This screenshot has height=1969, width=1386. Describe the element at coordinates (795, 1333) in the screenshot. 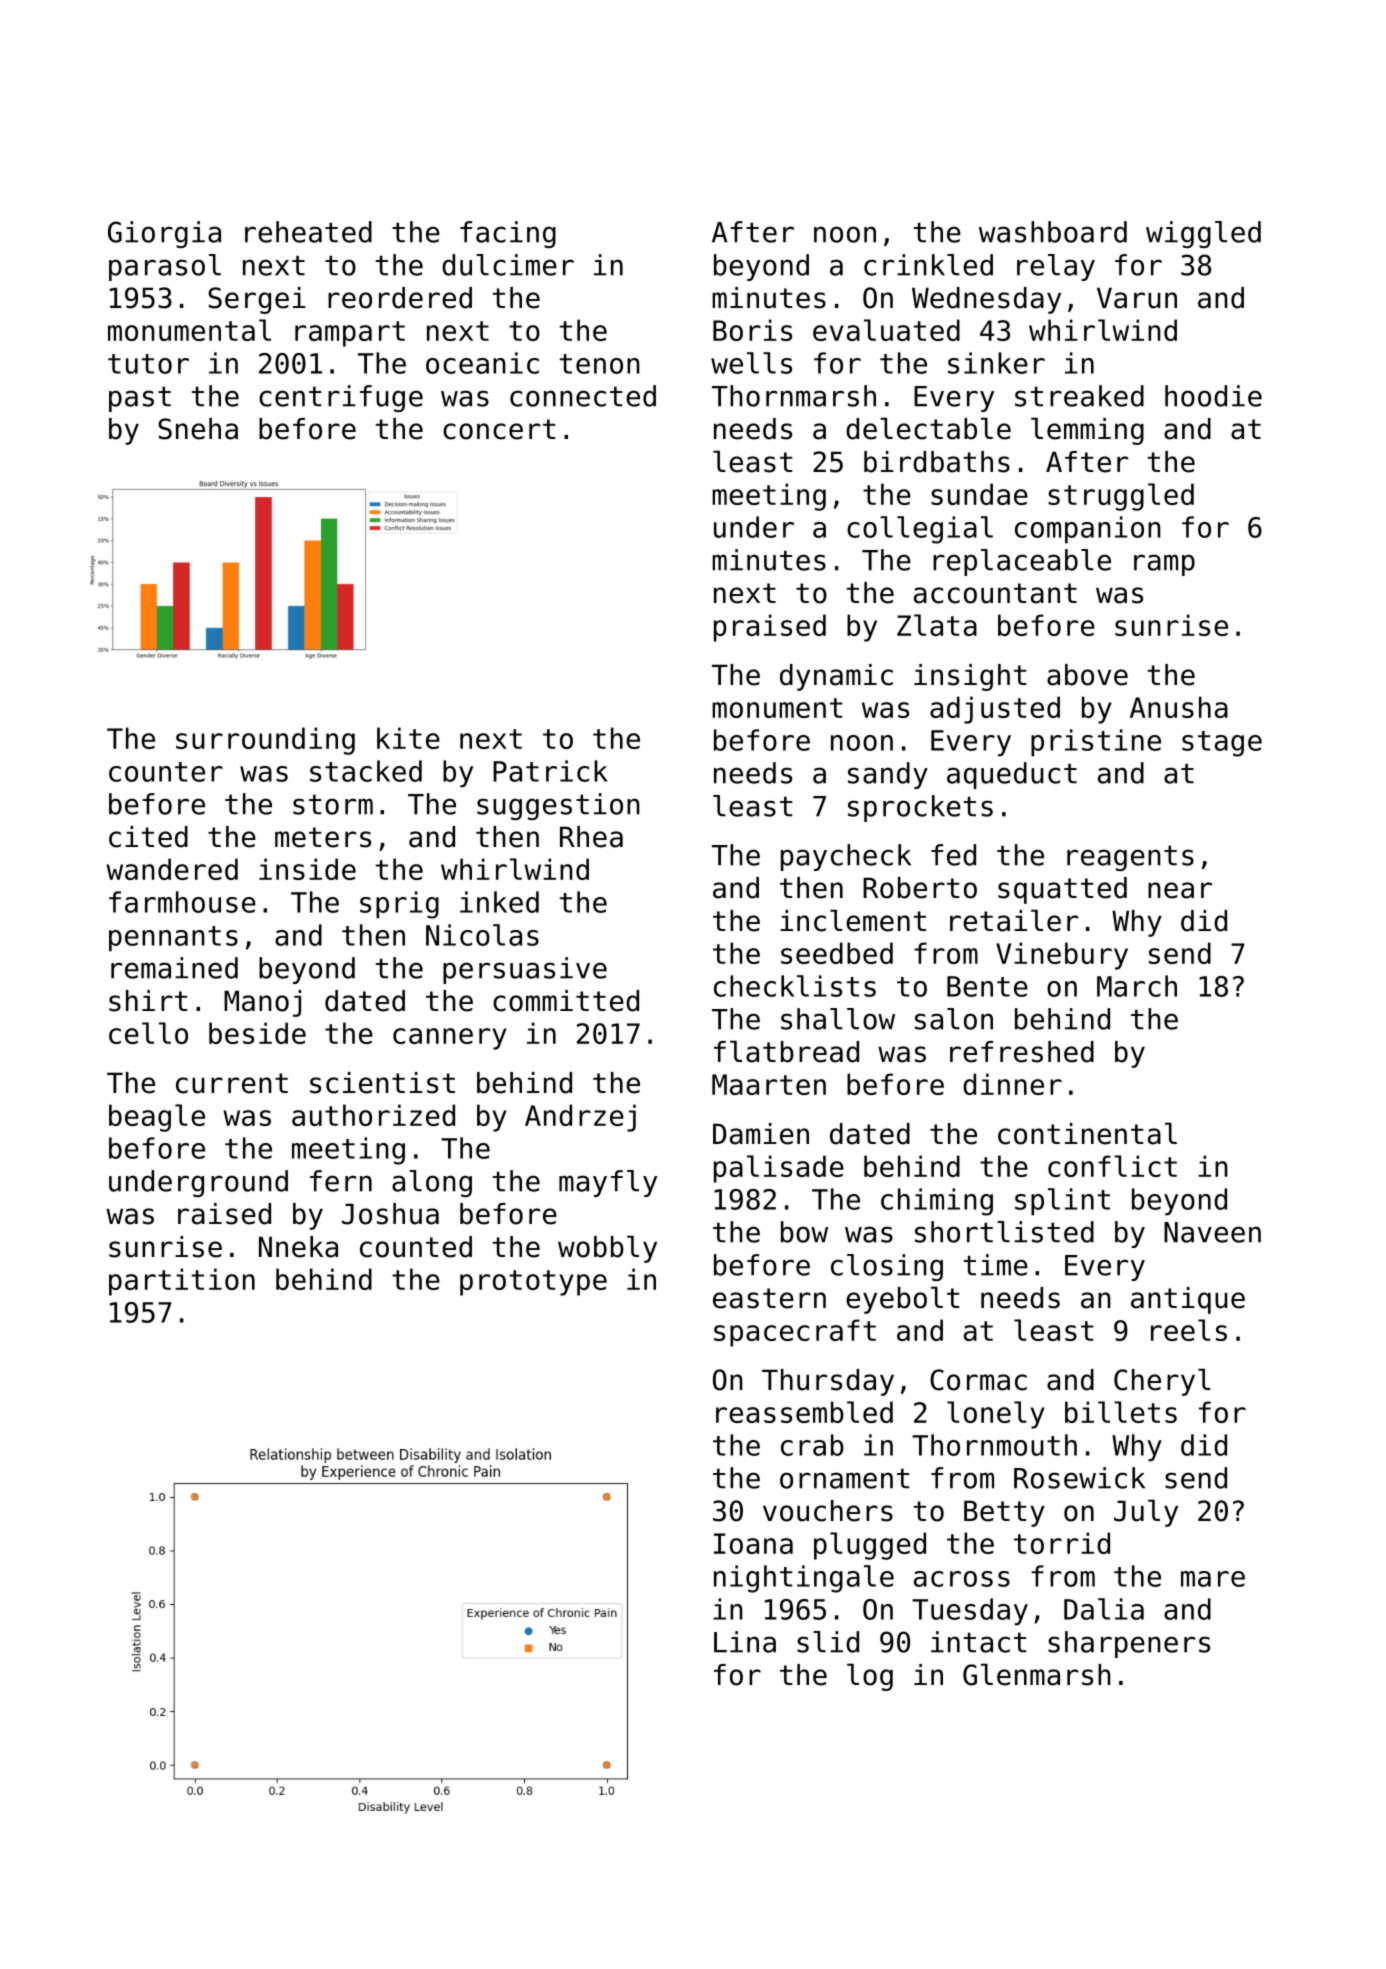

I see `spacecraft` at that location.
